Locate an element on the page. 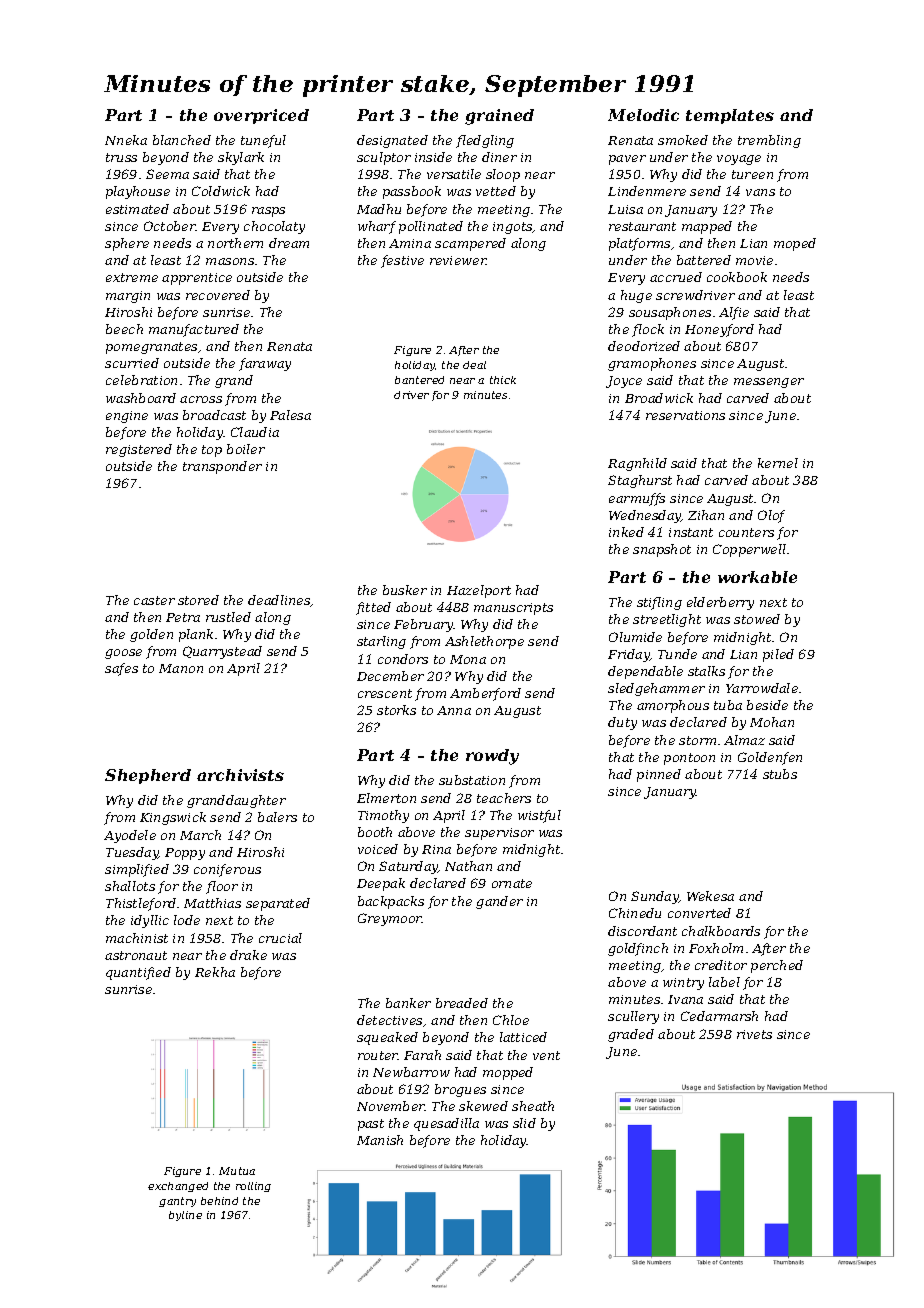 The width and height of the document is (924, 1308). rolling is located at coordinates (253, 1187).
